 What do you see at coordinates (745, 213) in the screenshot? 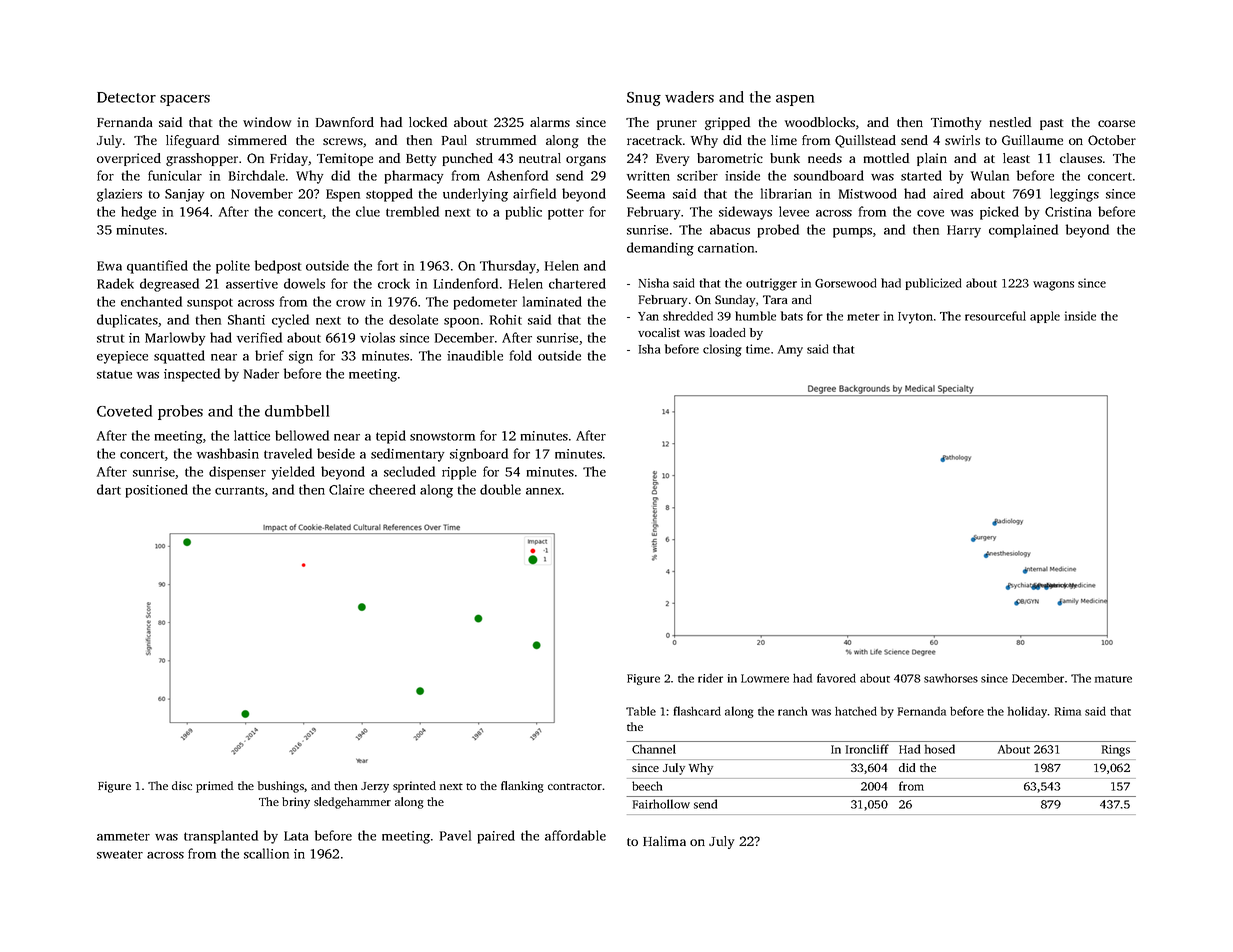
I see `sideways` at bounding box center [745, 213].
